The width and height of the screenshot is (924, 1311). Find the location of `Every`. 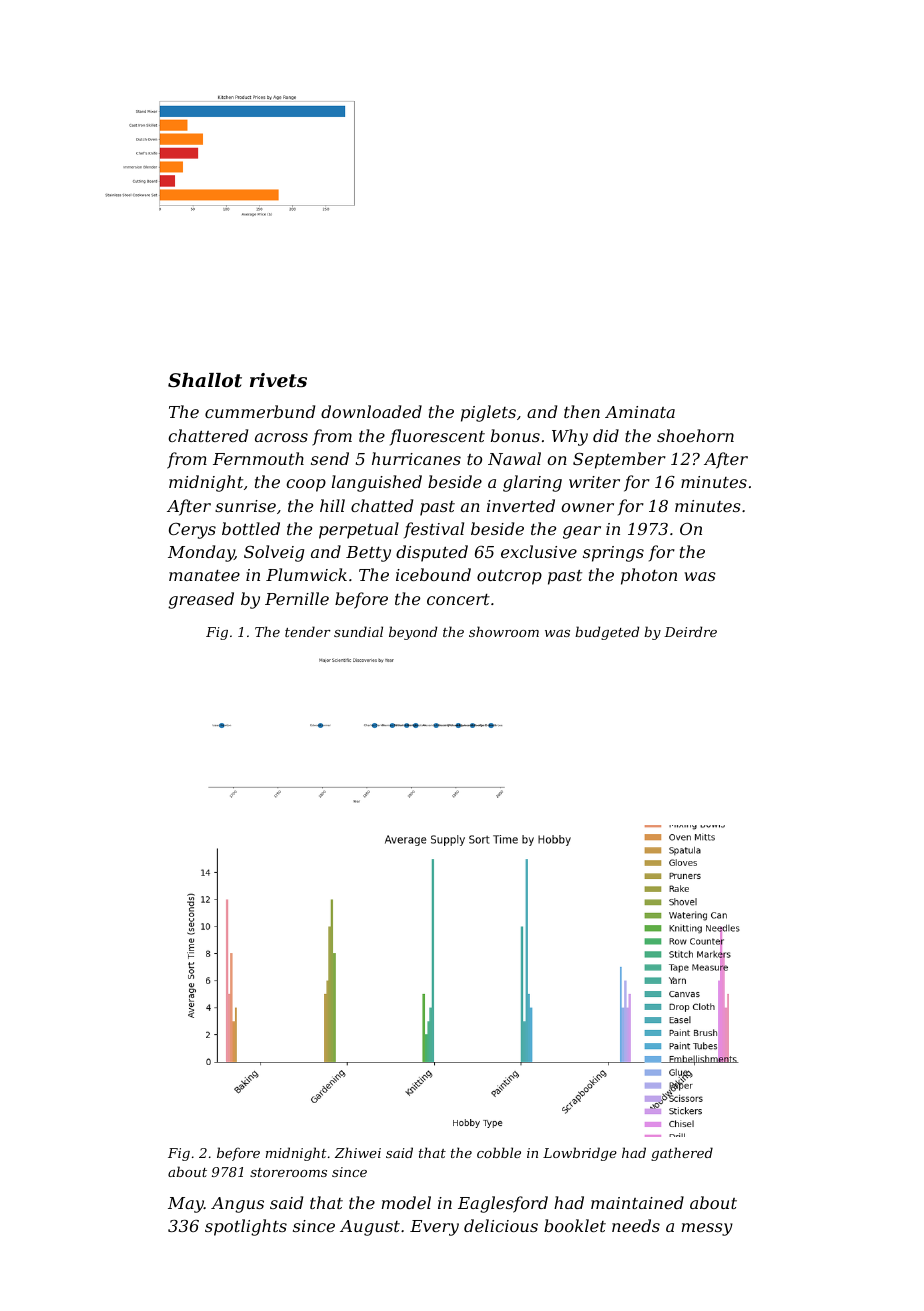

Every is located at coordinates (434, 1228).
